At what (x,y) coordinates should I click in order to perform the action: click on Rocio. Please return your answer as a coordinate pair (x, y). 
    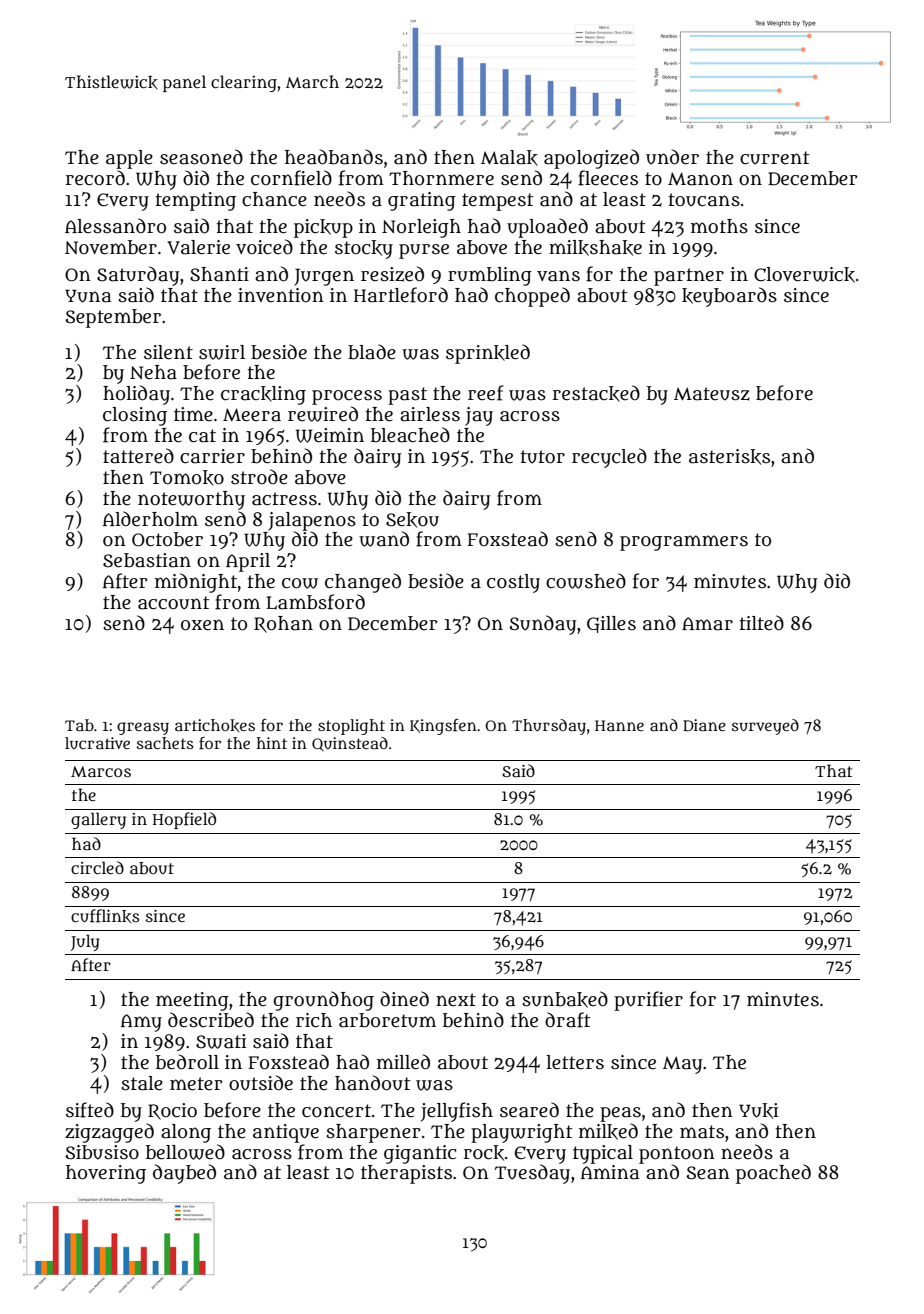
    Looking at the image, I should click on (172, 1111).
